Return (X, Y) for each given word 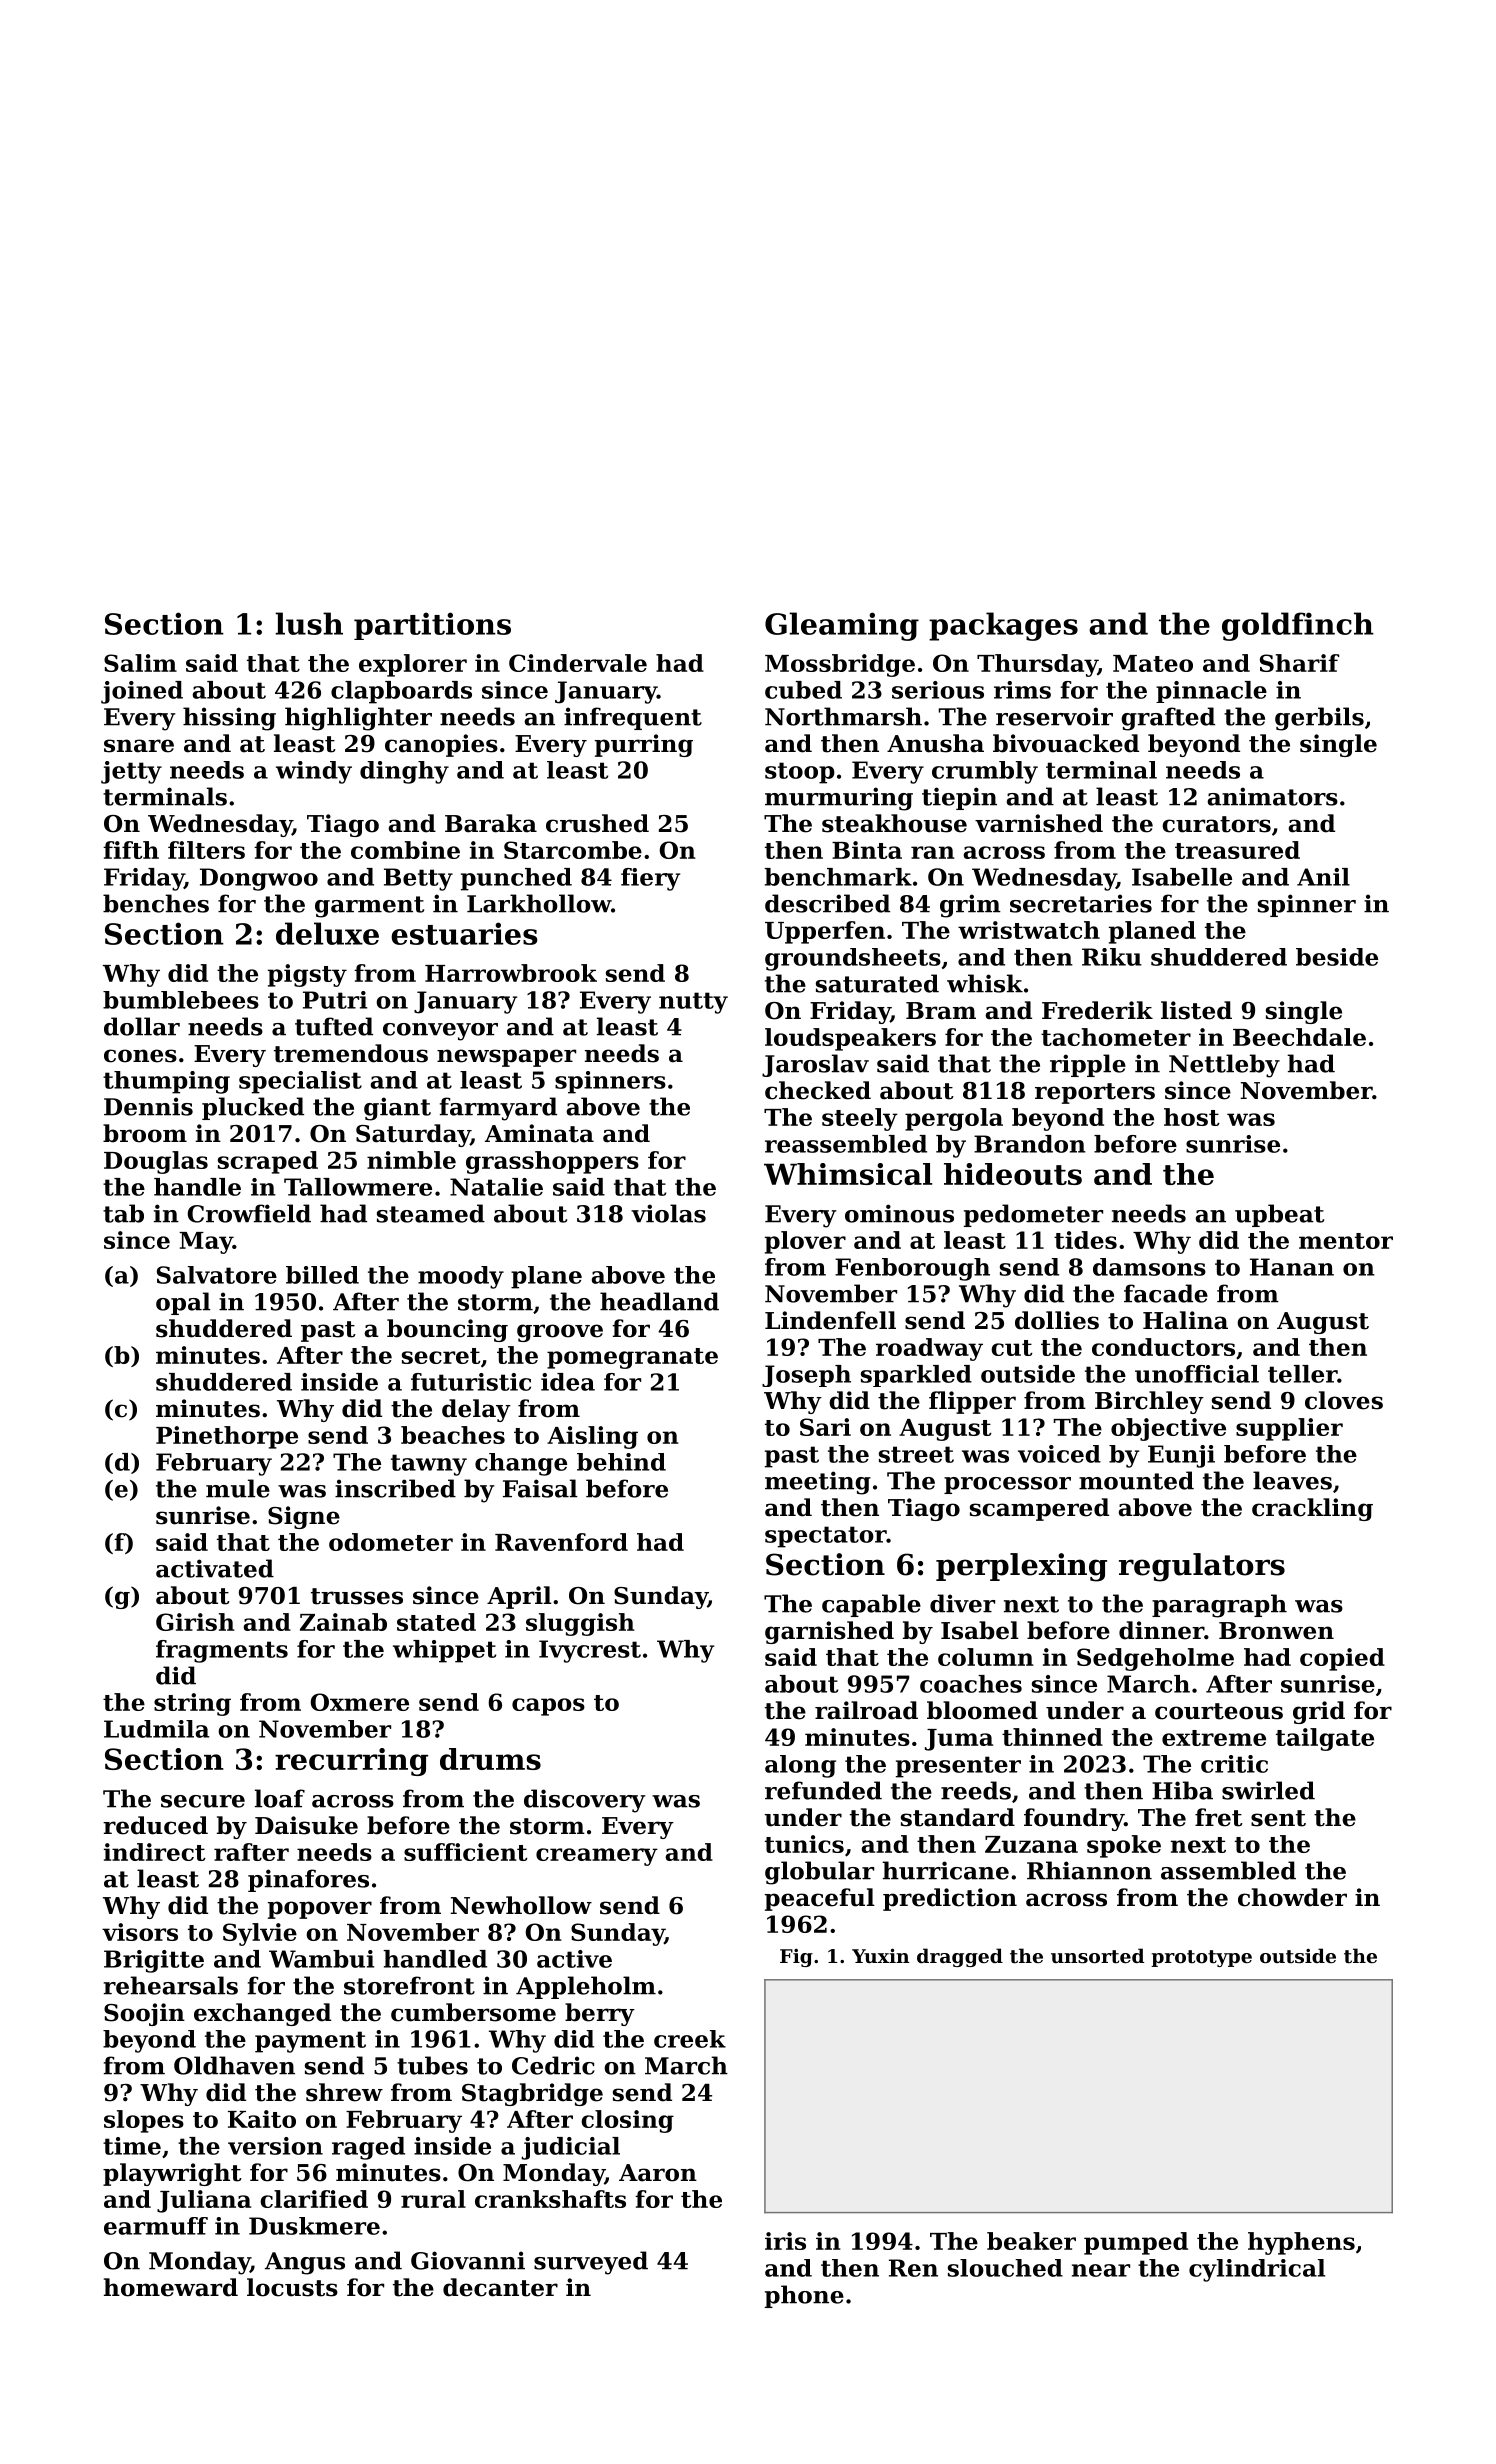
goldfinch (1298, 626)
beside (1337, 957)
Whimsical (848, 1174)
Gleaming (842, 626)
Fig (796, 1957)
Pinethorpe (227, 1437)
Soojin (144, 2014)
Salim (140, 663)
